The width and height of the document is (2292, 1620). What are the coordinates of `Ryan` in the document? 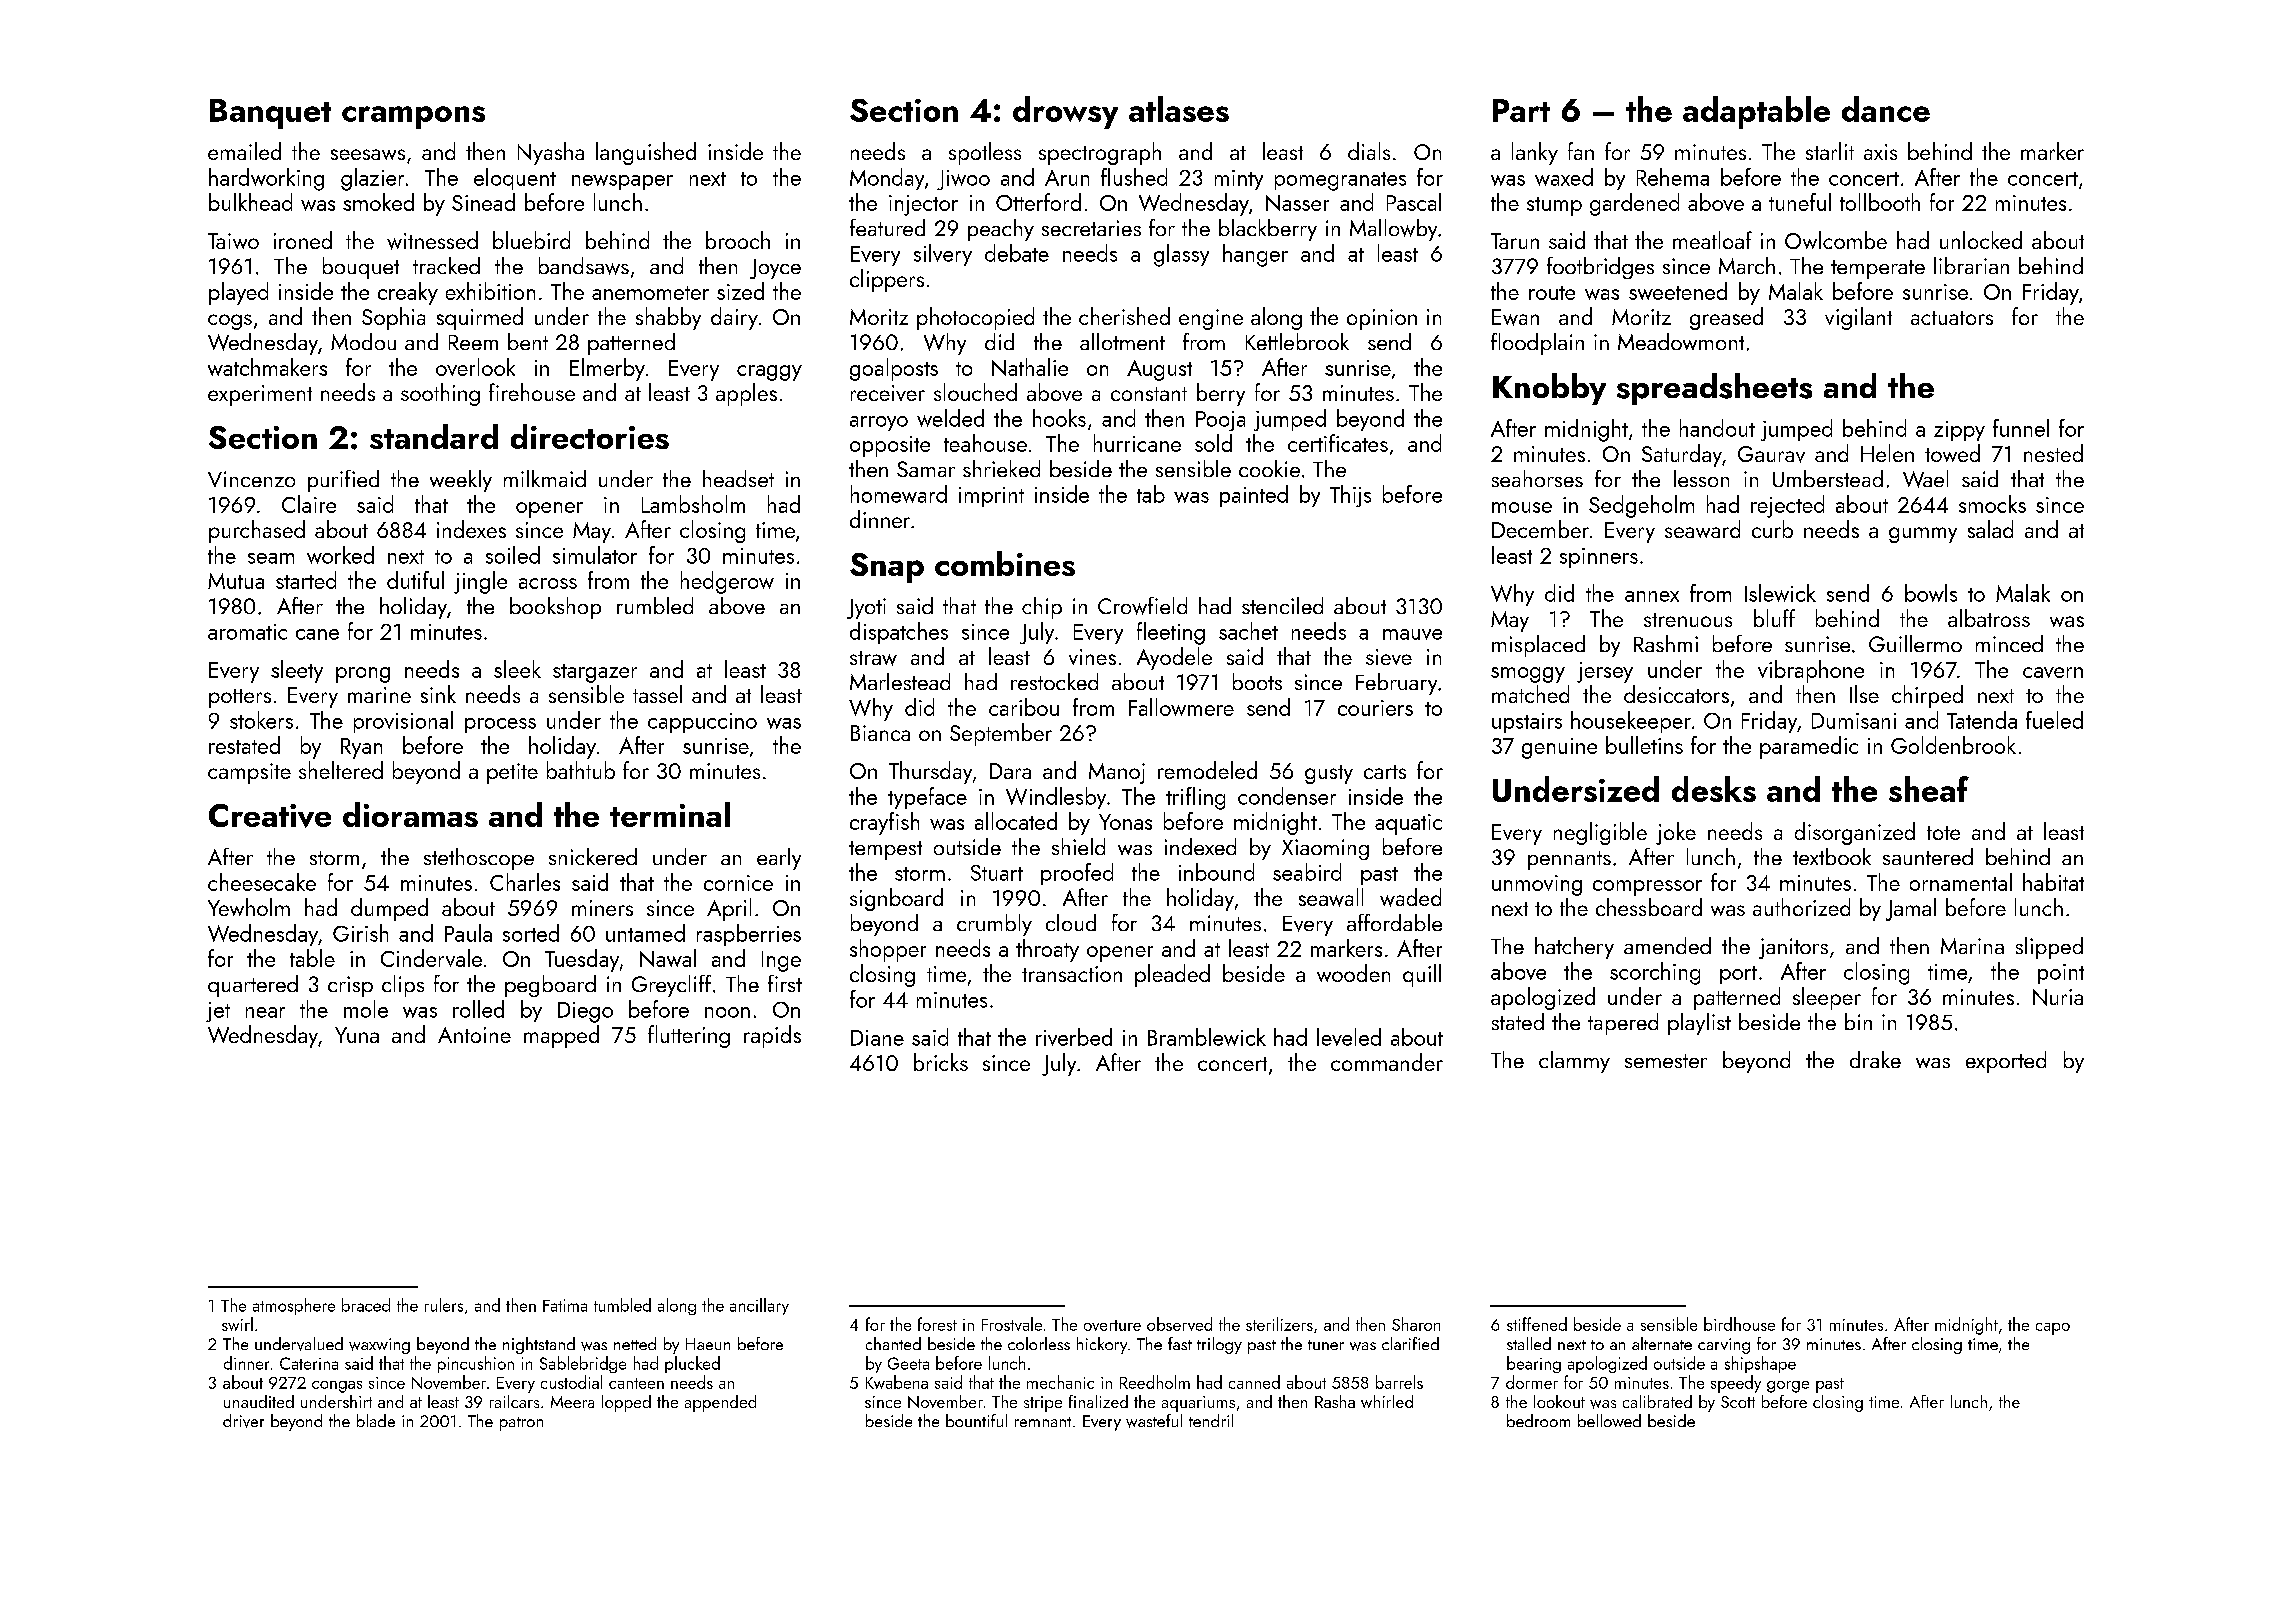 It's located at (361, 748).
